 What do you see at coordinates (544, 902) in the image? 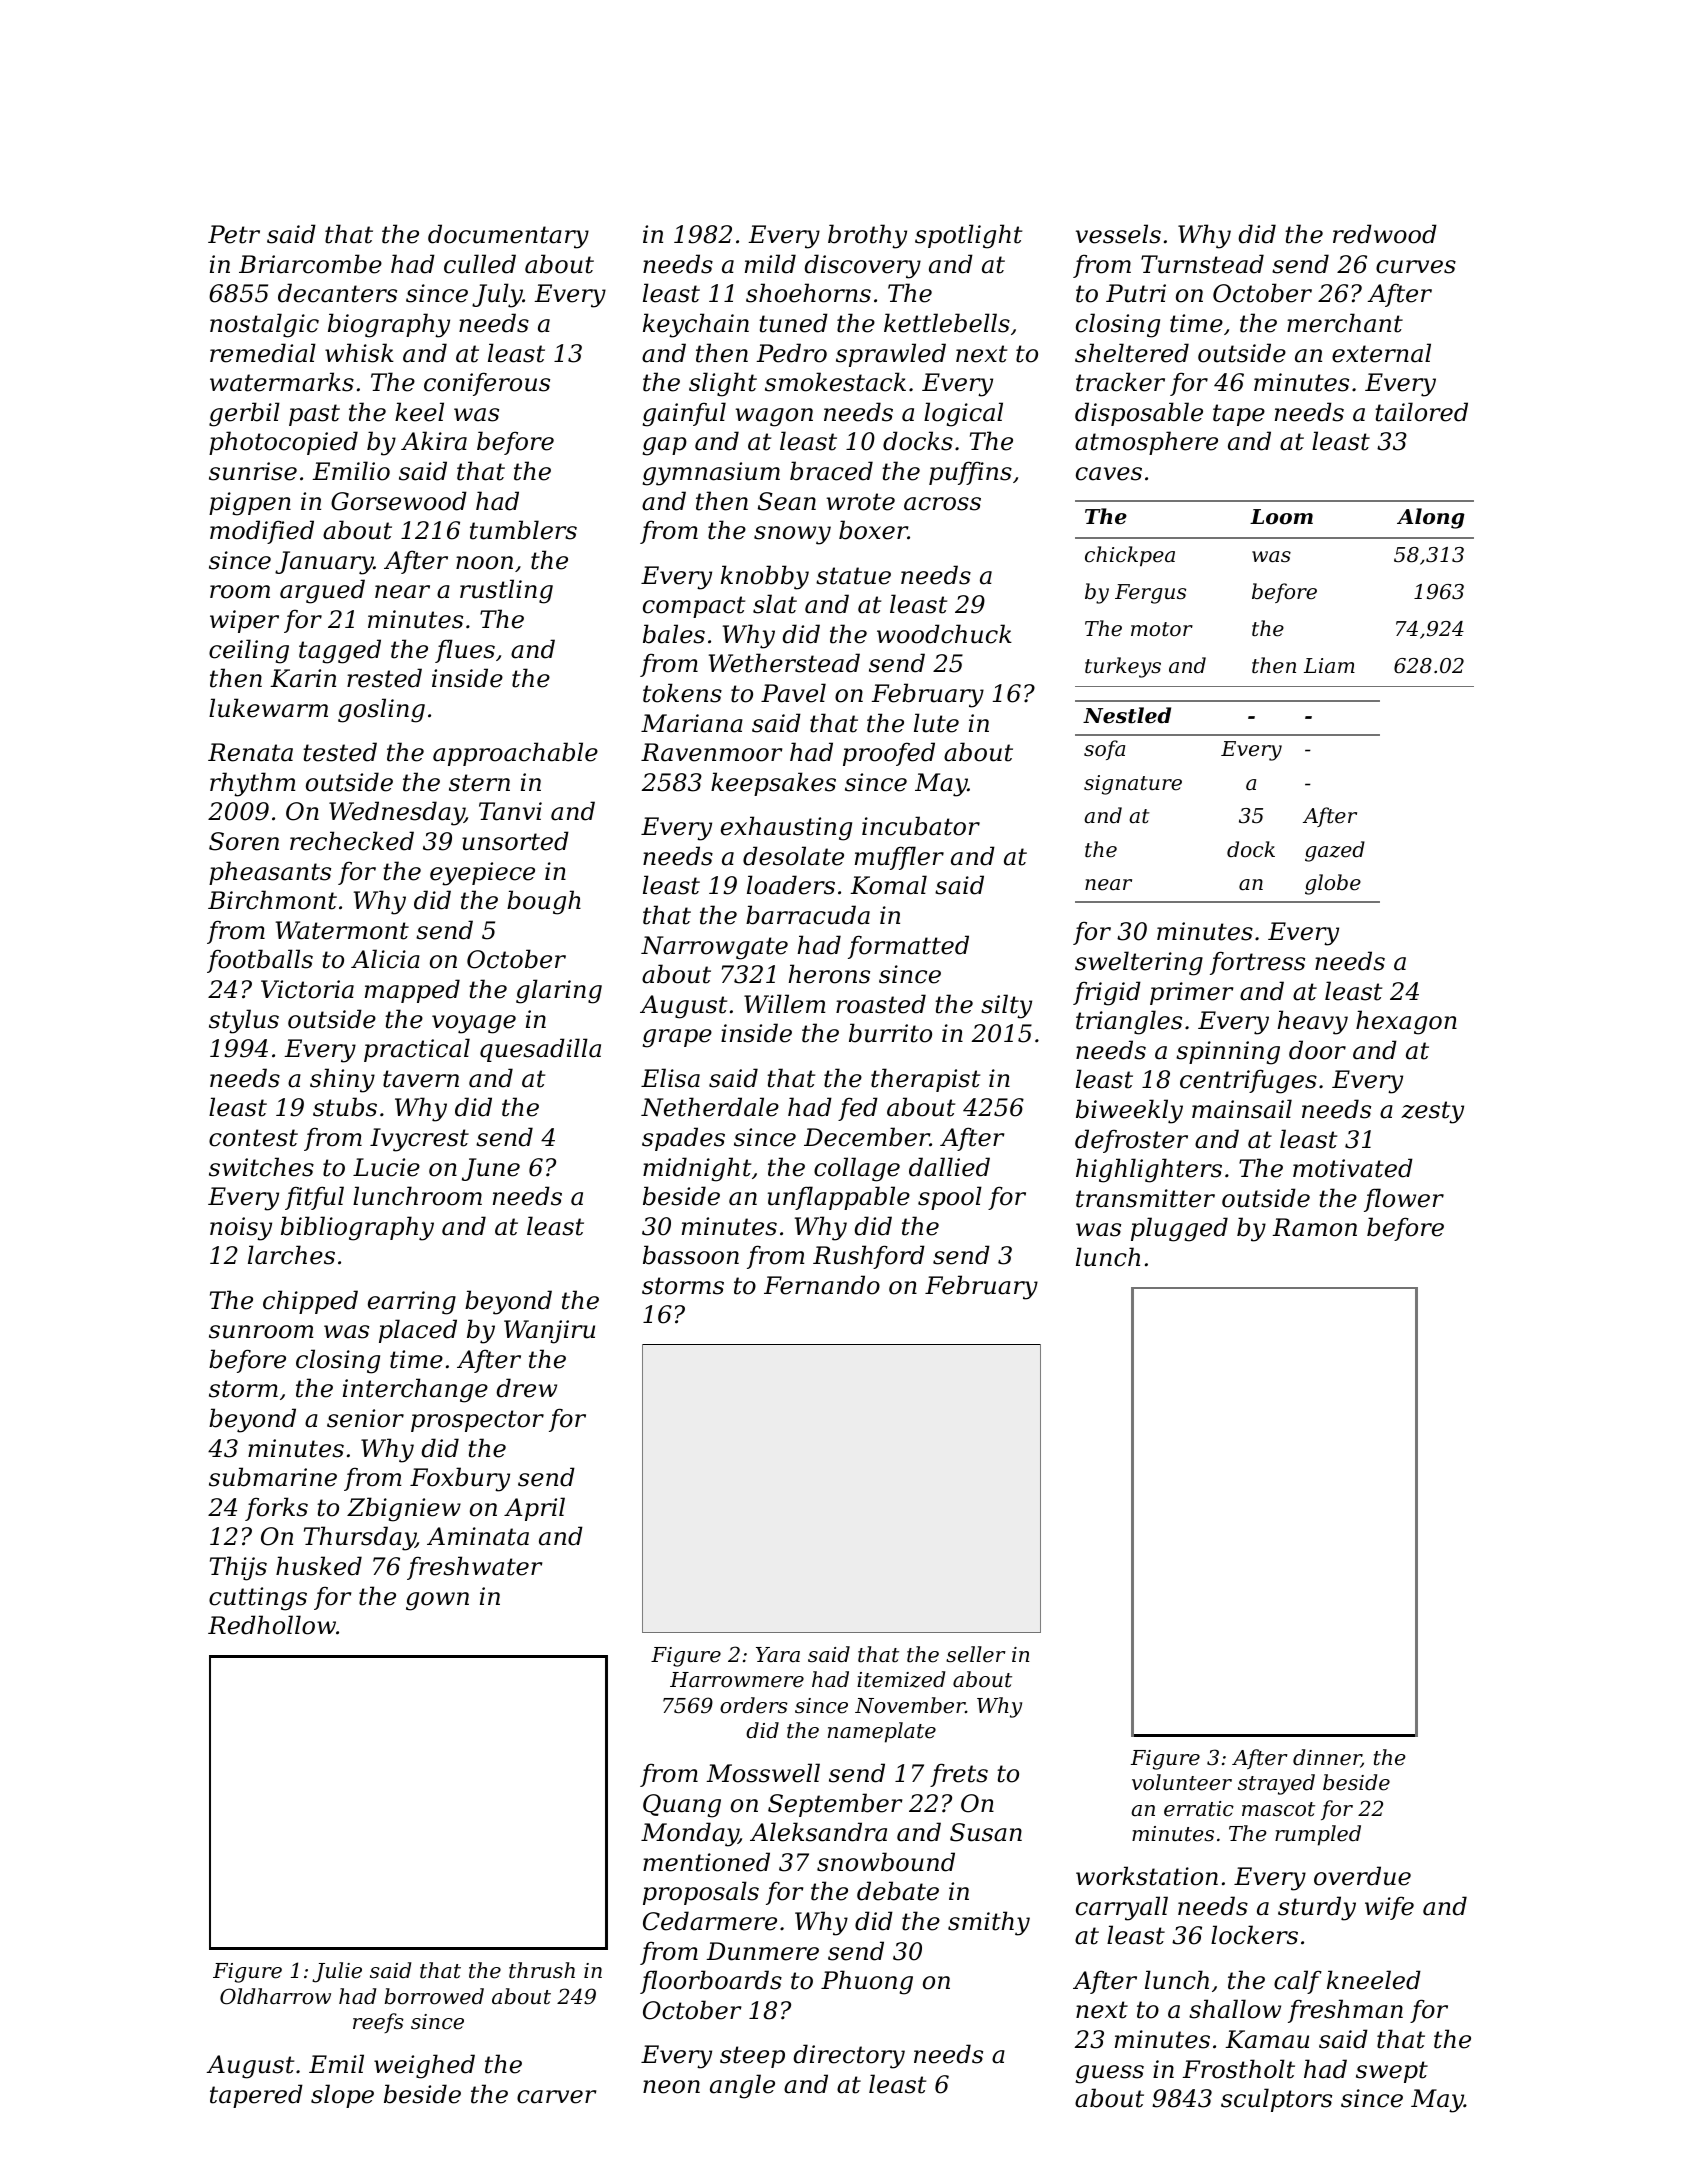
I see `bough` at bounding box center [544, 902].
